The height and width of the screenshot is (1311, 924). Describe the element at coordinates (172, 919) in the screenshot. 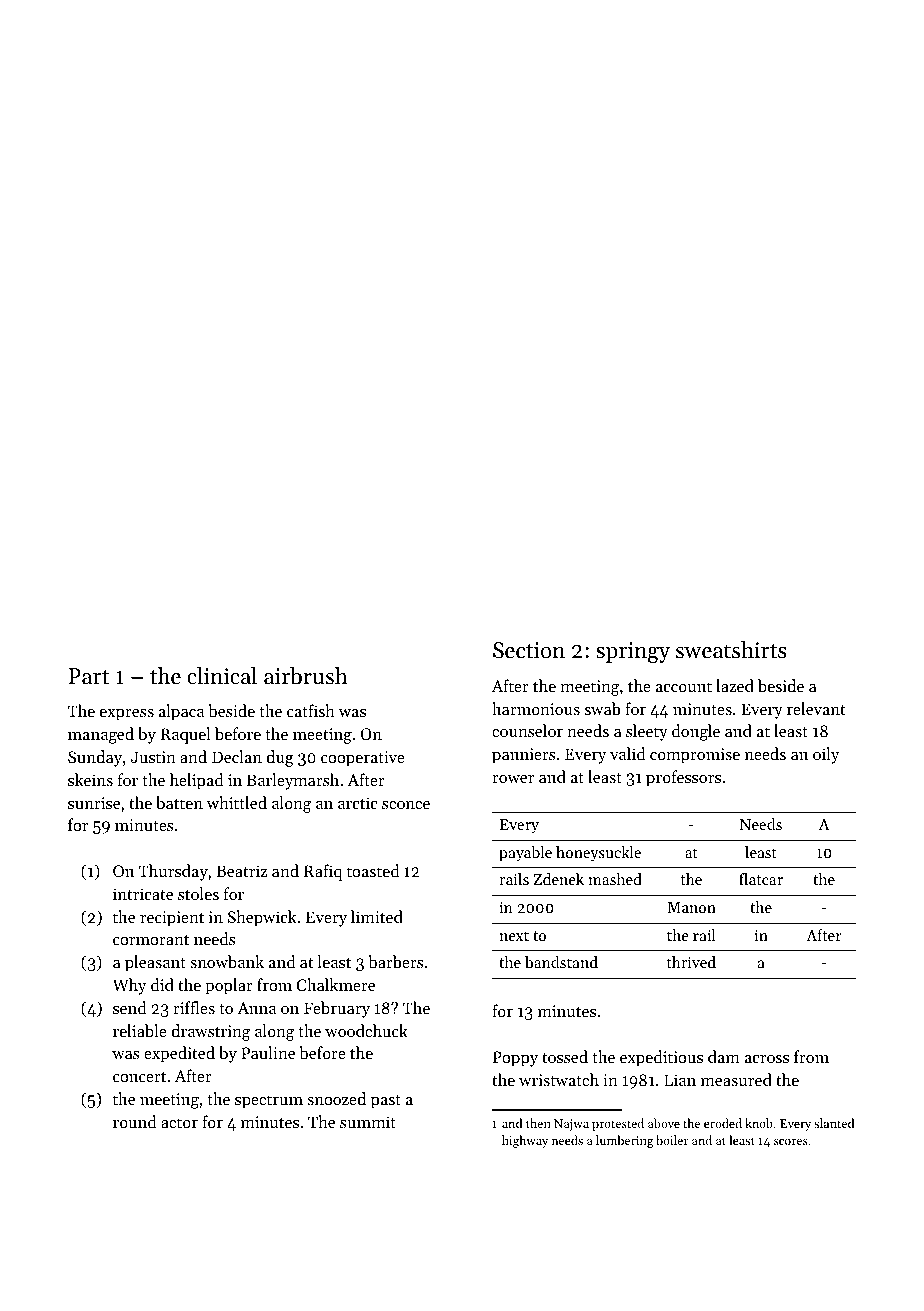

I see `recipient` at that location.
